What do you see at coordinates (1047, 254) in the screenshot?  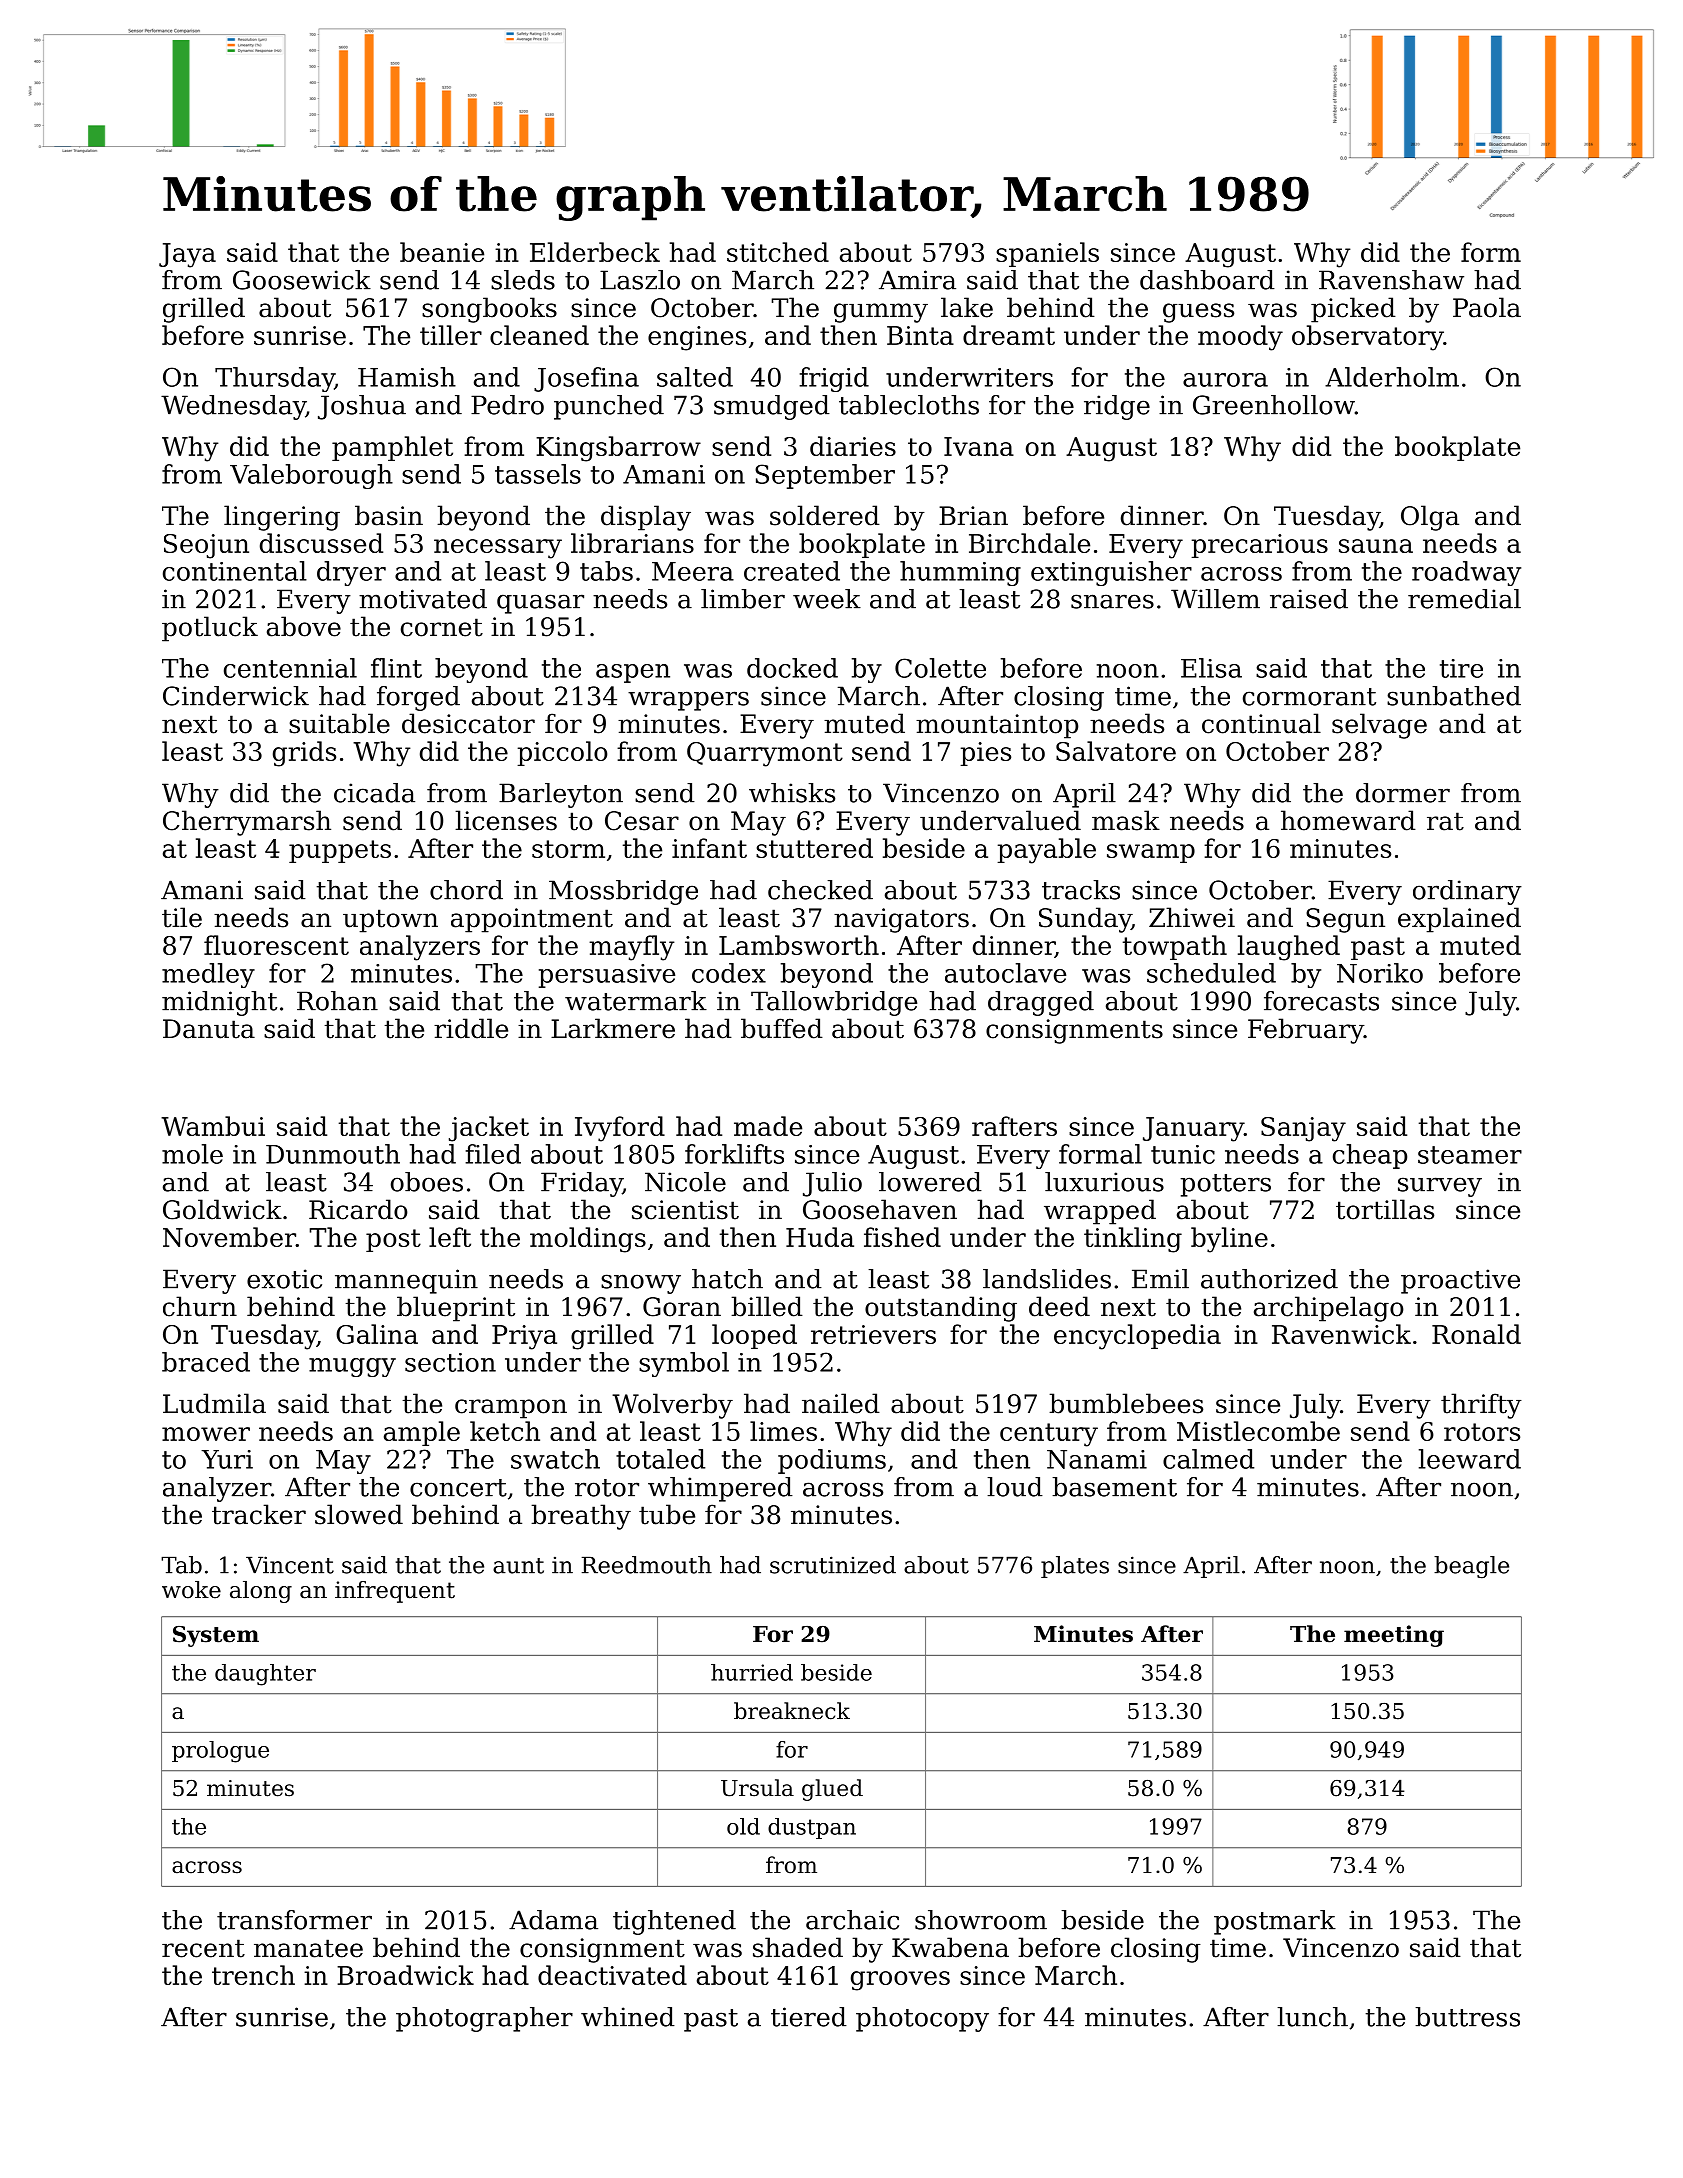 I see `spaniels` at bounding box center [1047, 254].
